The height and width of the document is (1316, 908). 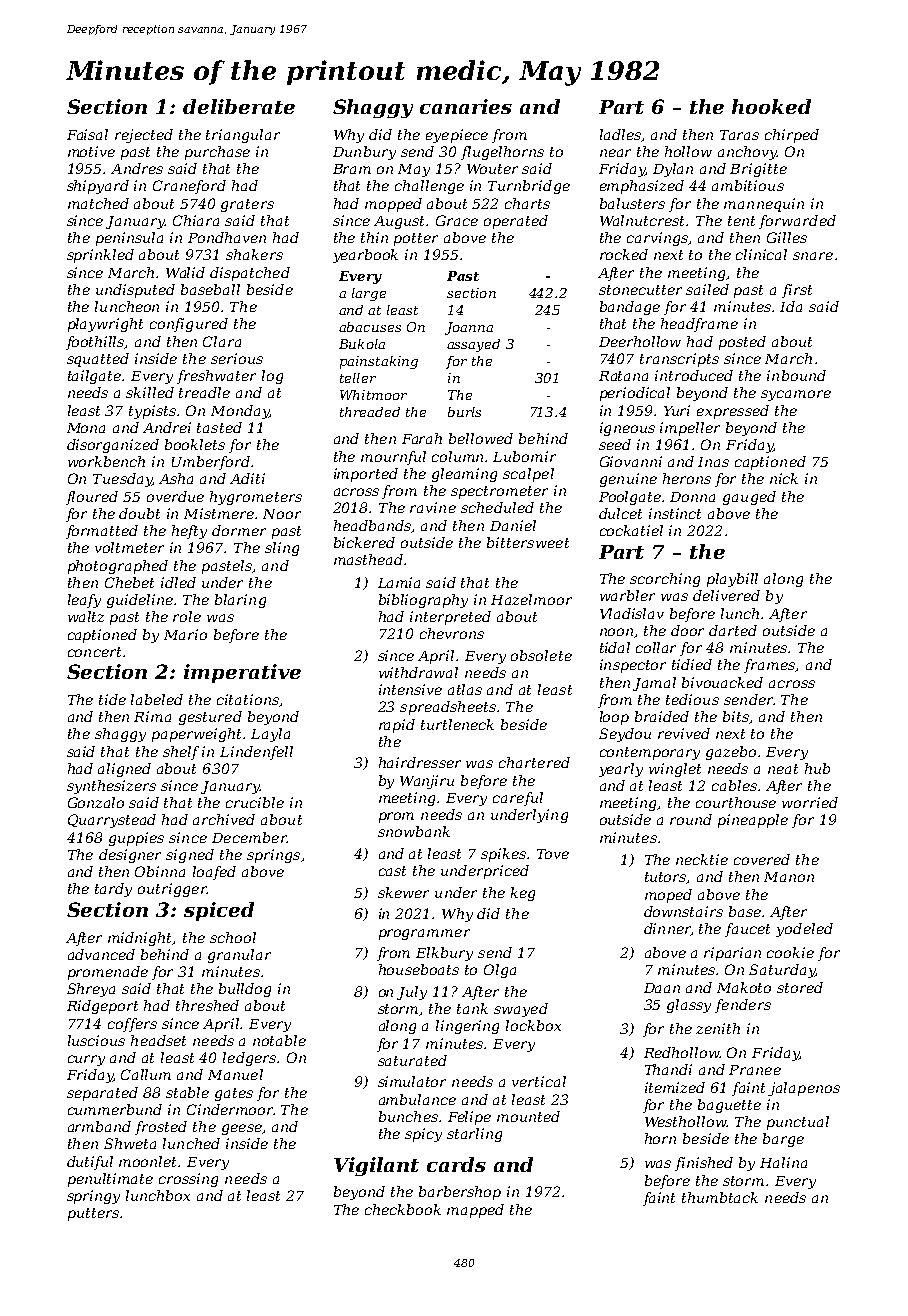 I want to click on winglet, so click(x=675, y=770).
